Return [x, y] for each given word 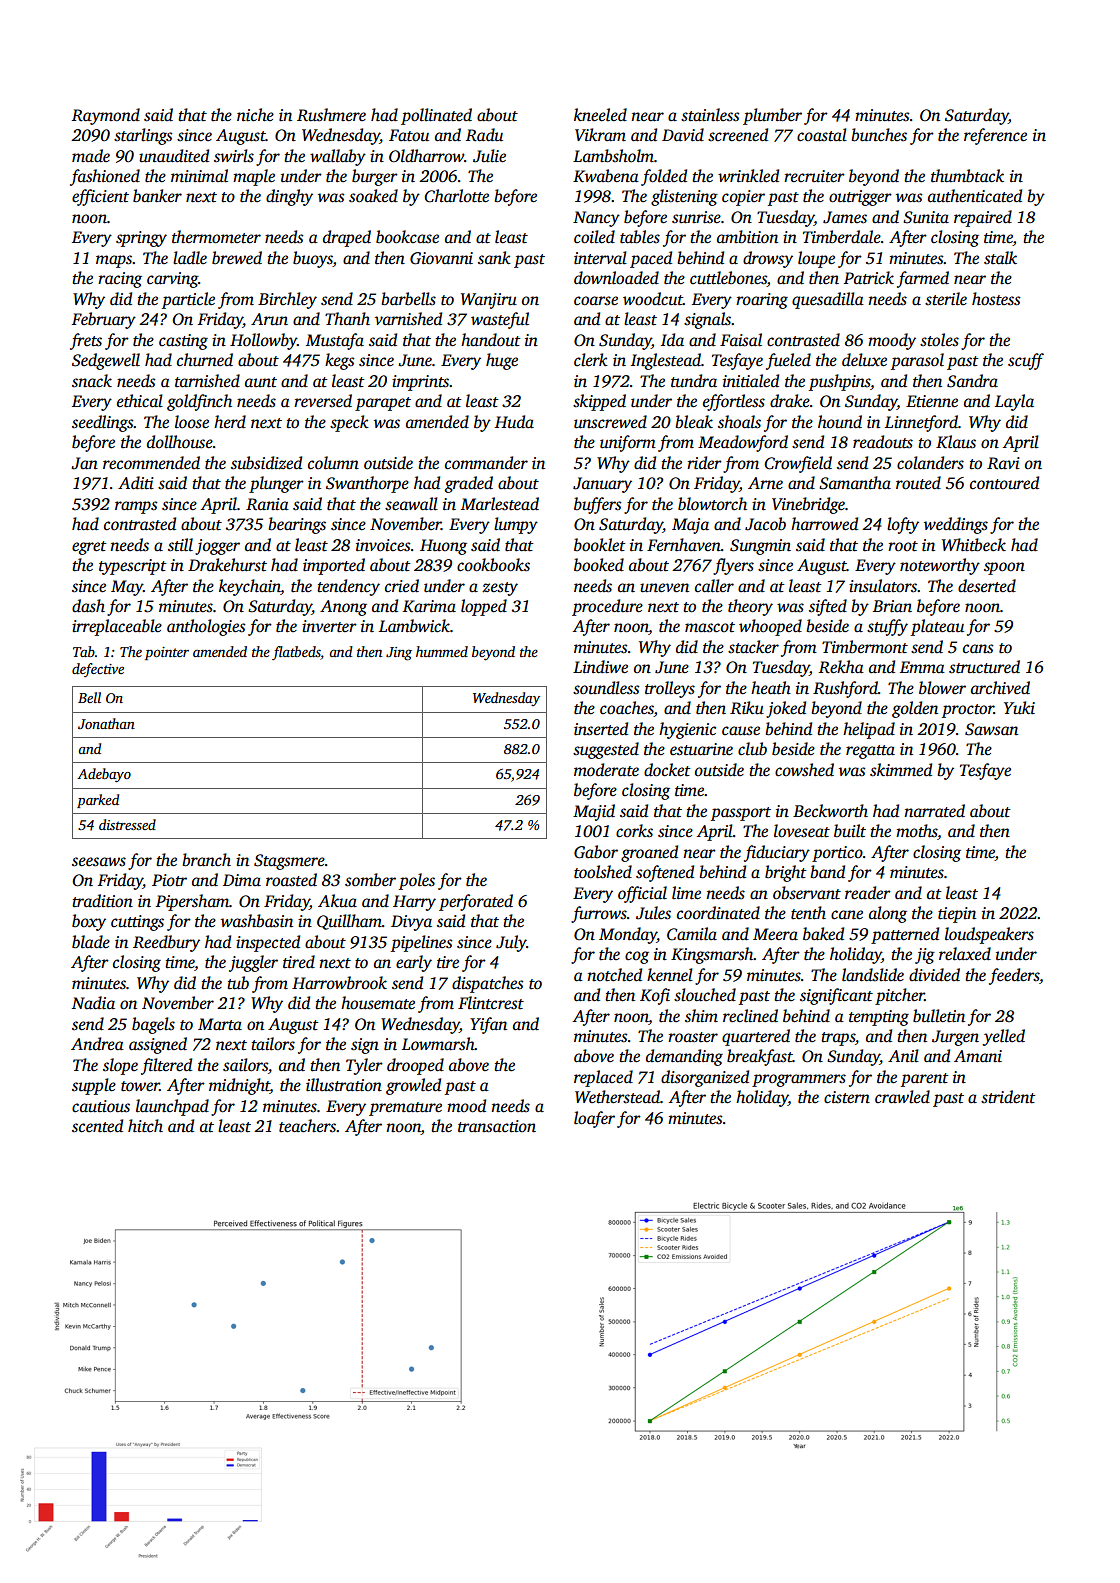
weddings [956, 525]
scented [97, 1126]
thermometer [216, 237]
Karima [429, 606]
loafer [594, 1119]
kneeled [600, 115]
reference [995, 136]
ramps [136, 507]
